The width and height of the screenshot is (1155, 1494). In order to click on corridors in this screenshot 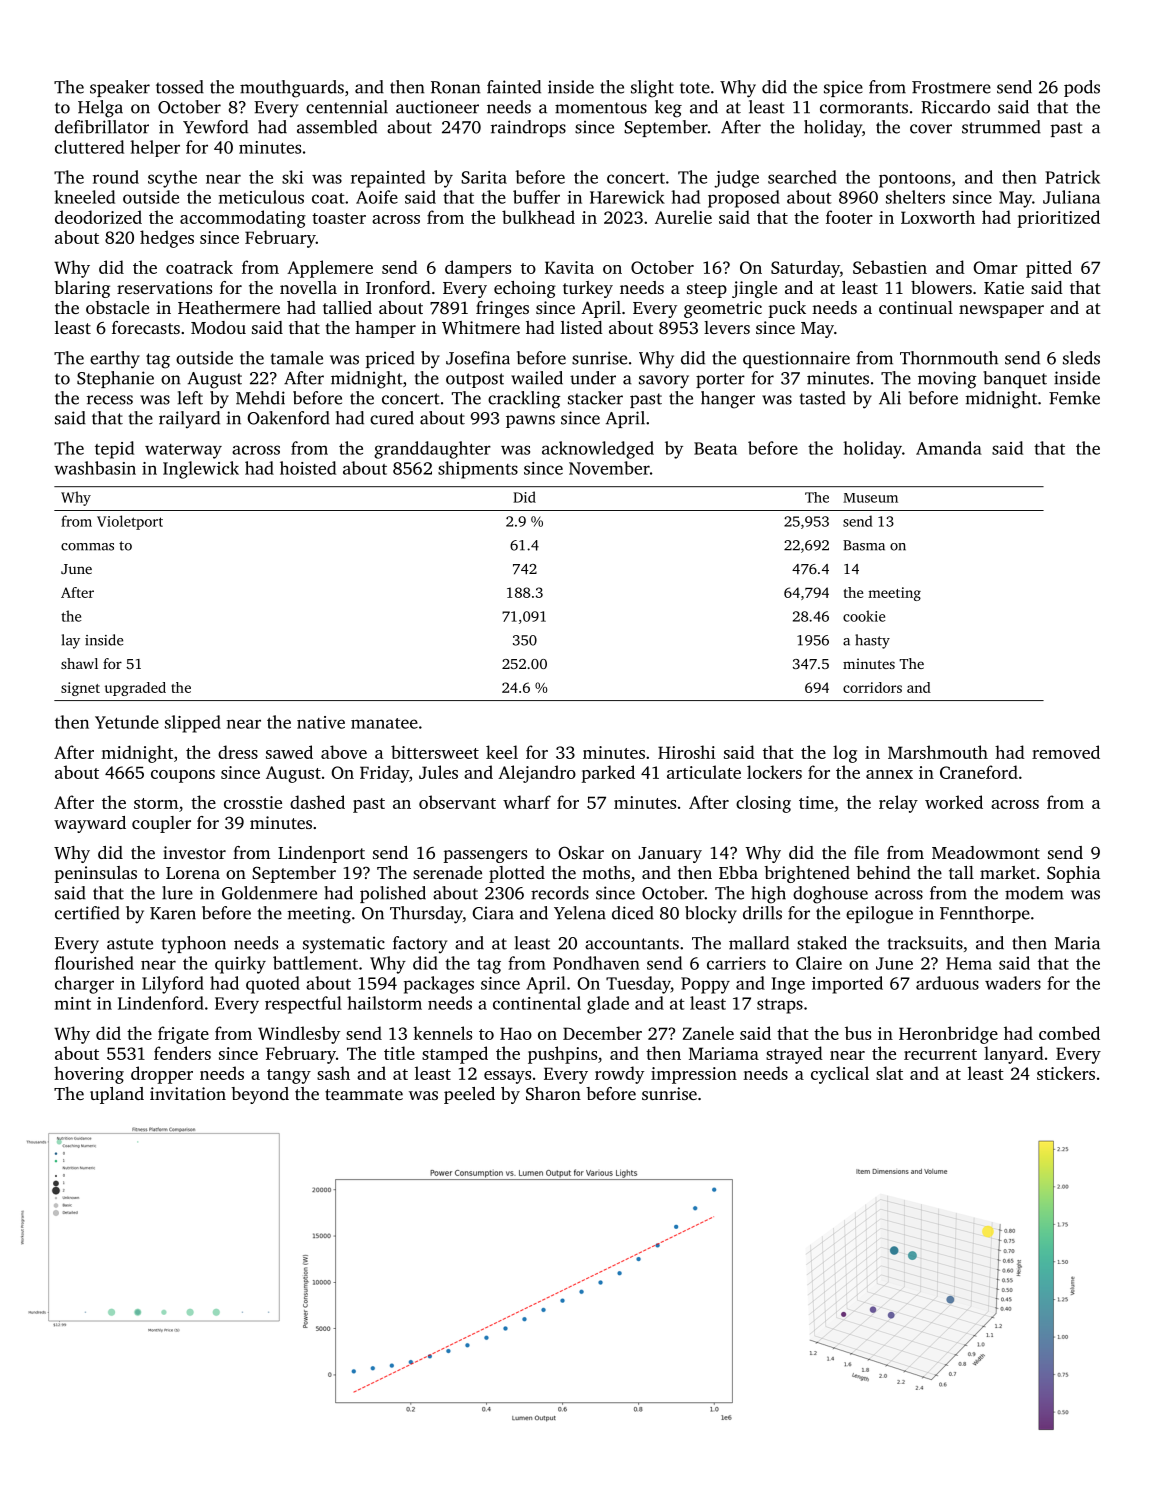, I will do `click(872, 687)`.
